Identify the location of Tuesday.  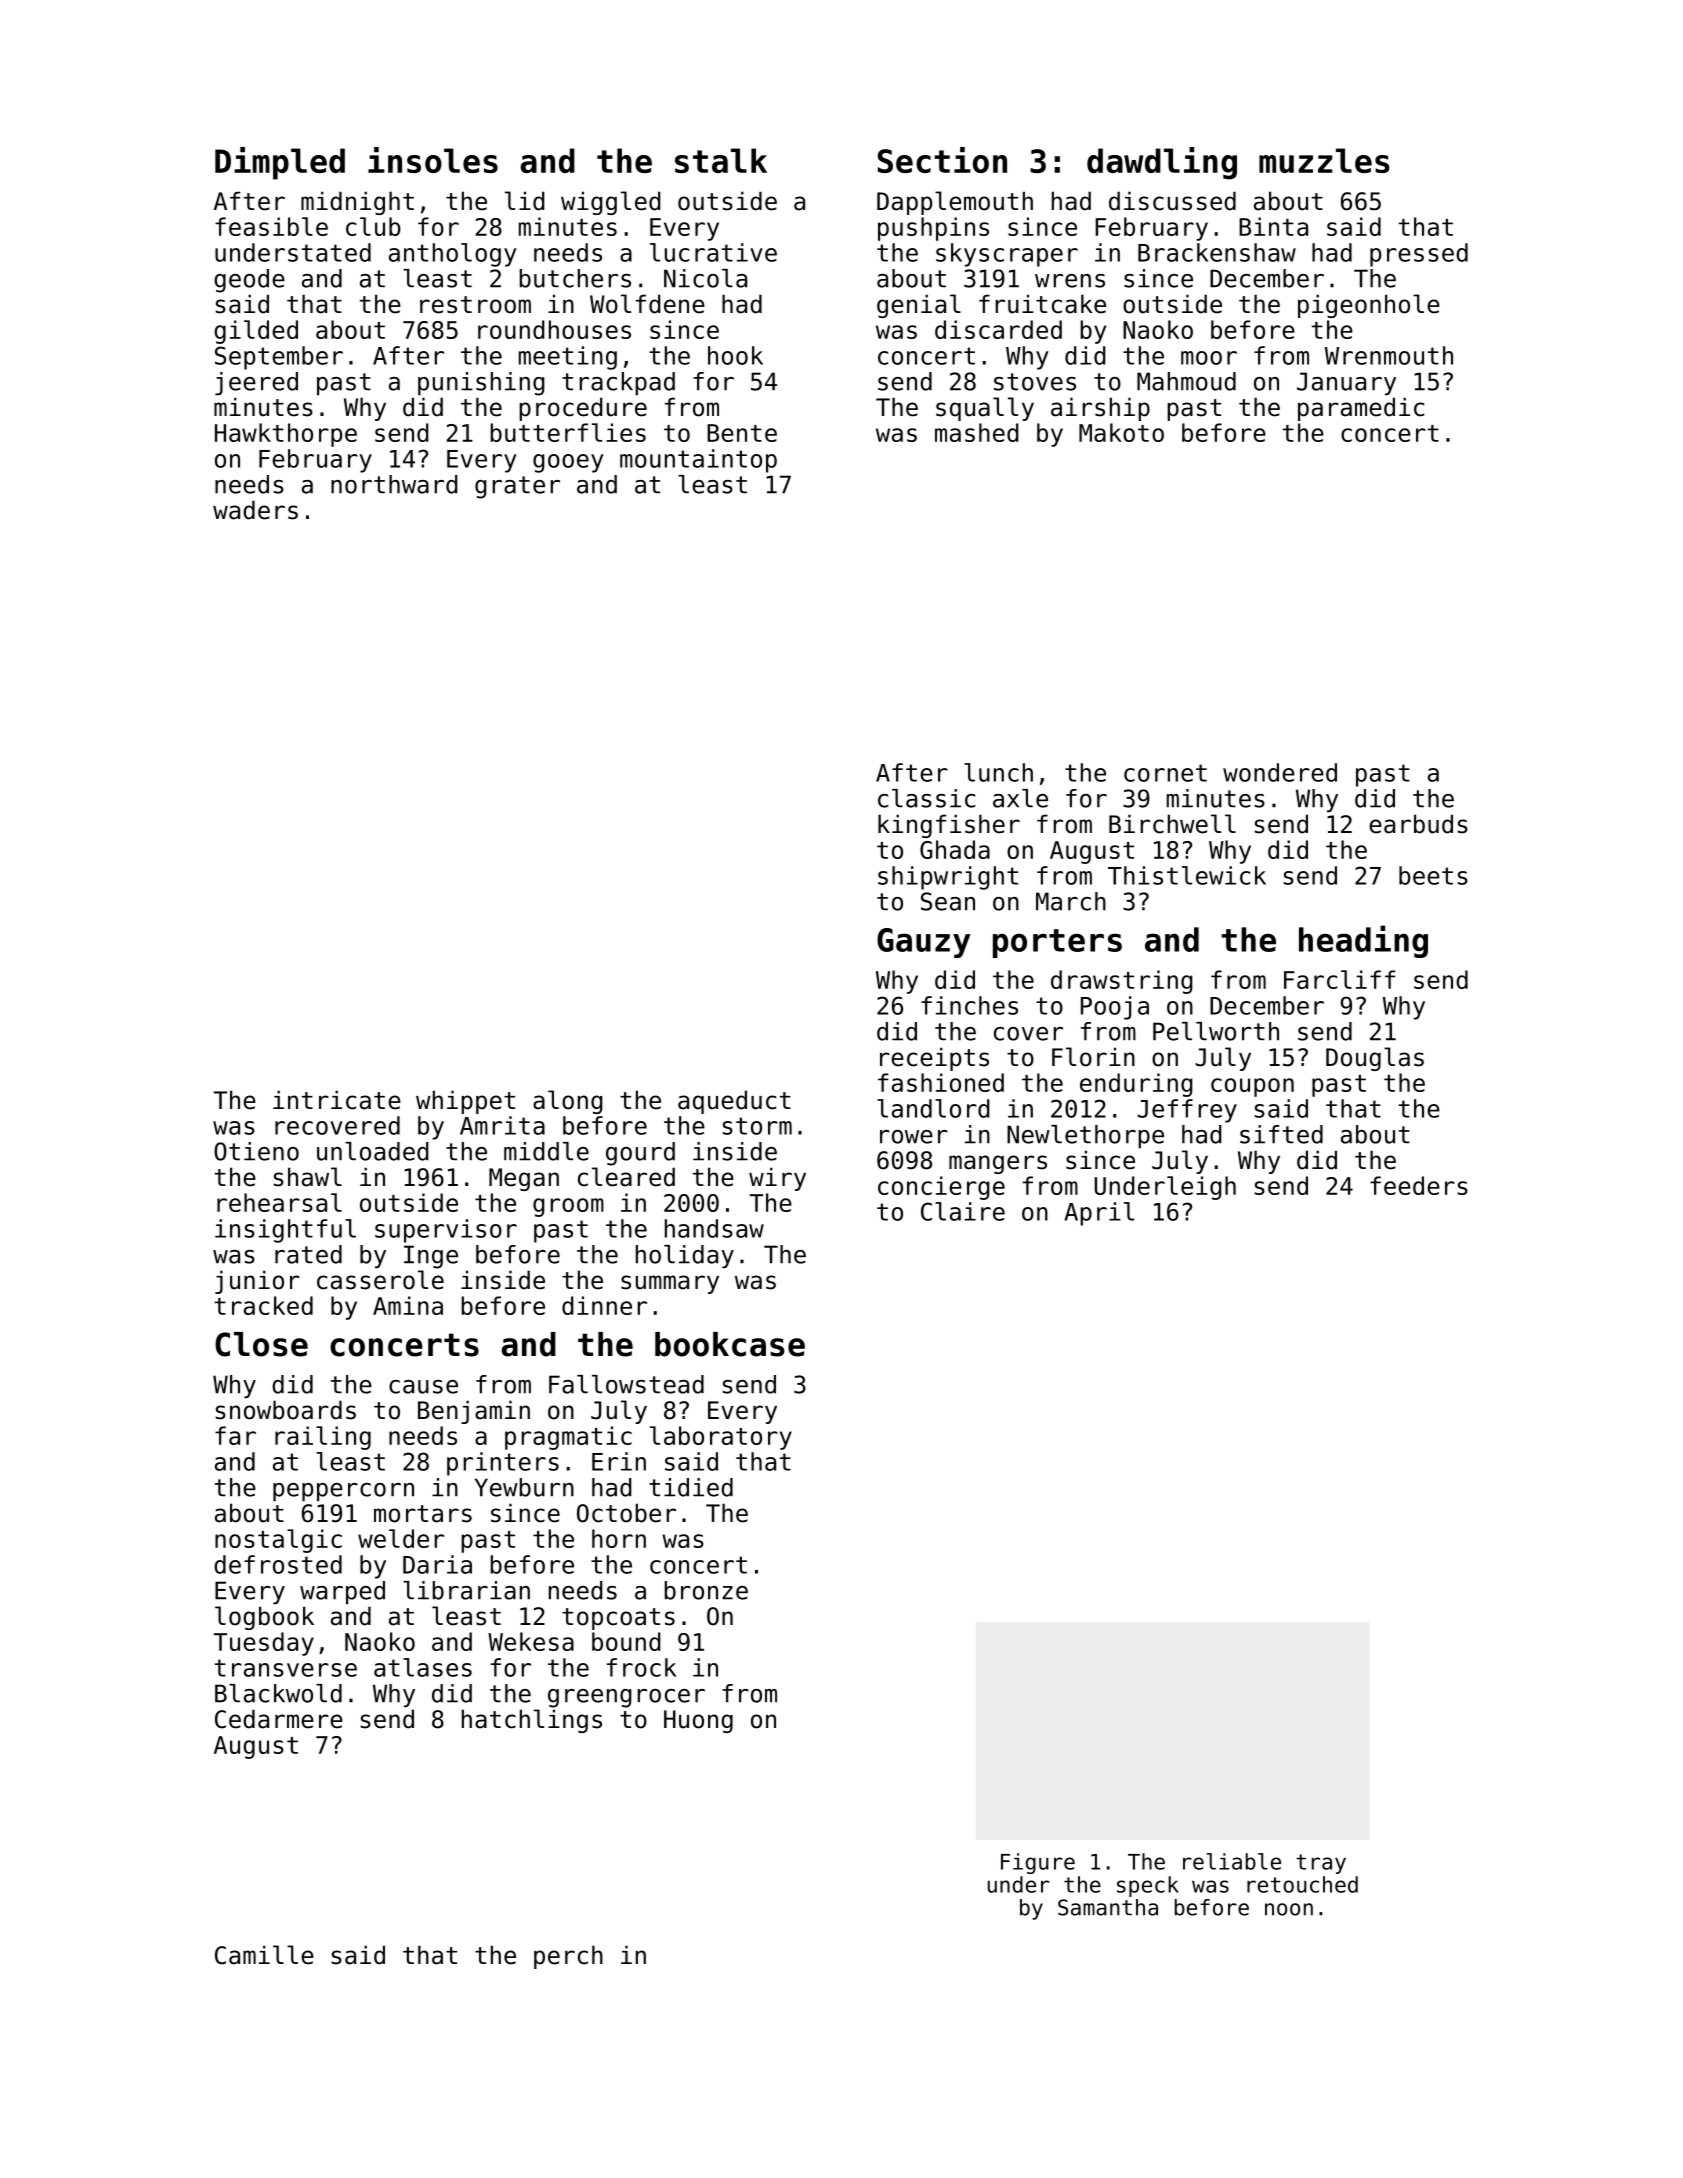
(264, 1644).
